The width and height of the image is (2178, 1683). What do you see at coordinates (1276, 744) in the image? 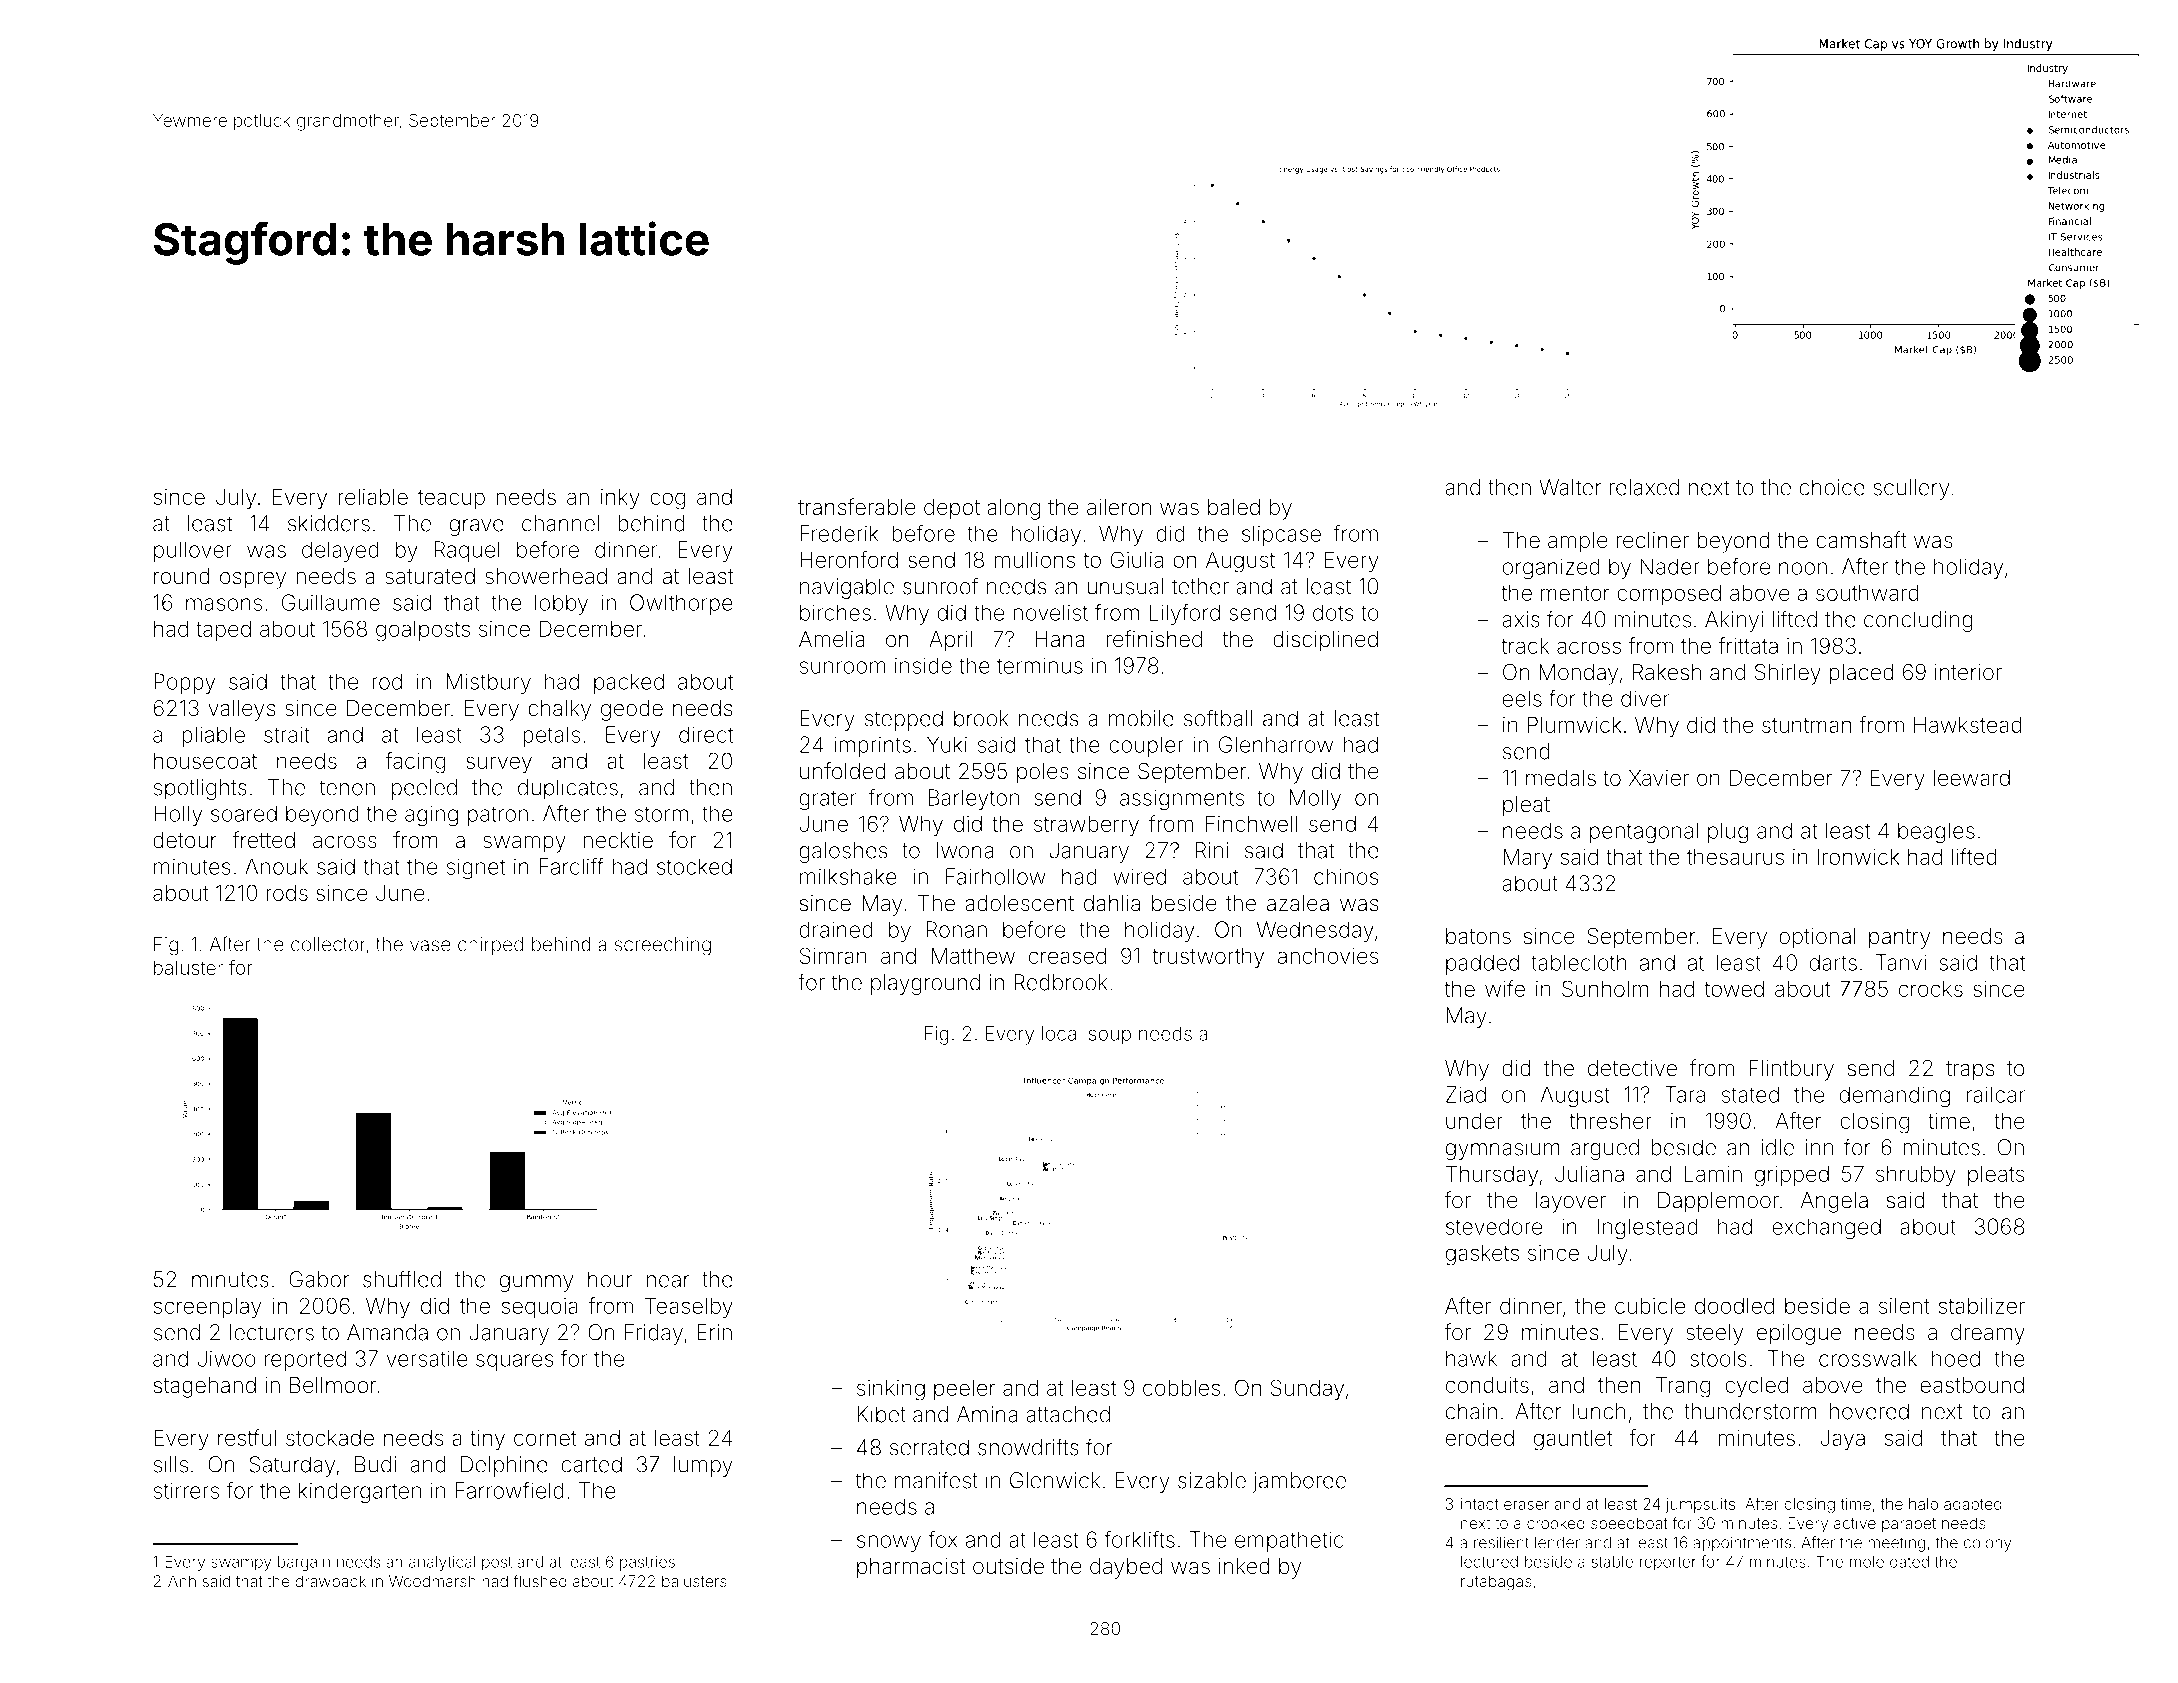
I see `Glenharrow` at bounding box center [1276, 744].
